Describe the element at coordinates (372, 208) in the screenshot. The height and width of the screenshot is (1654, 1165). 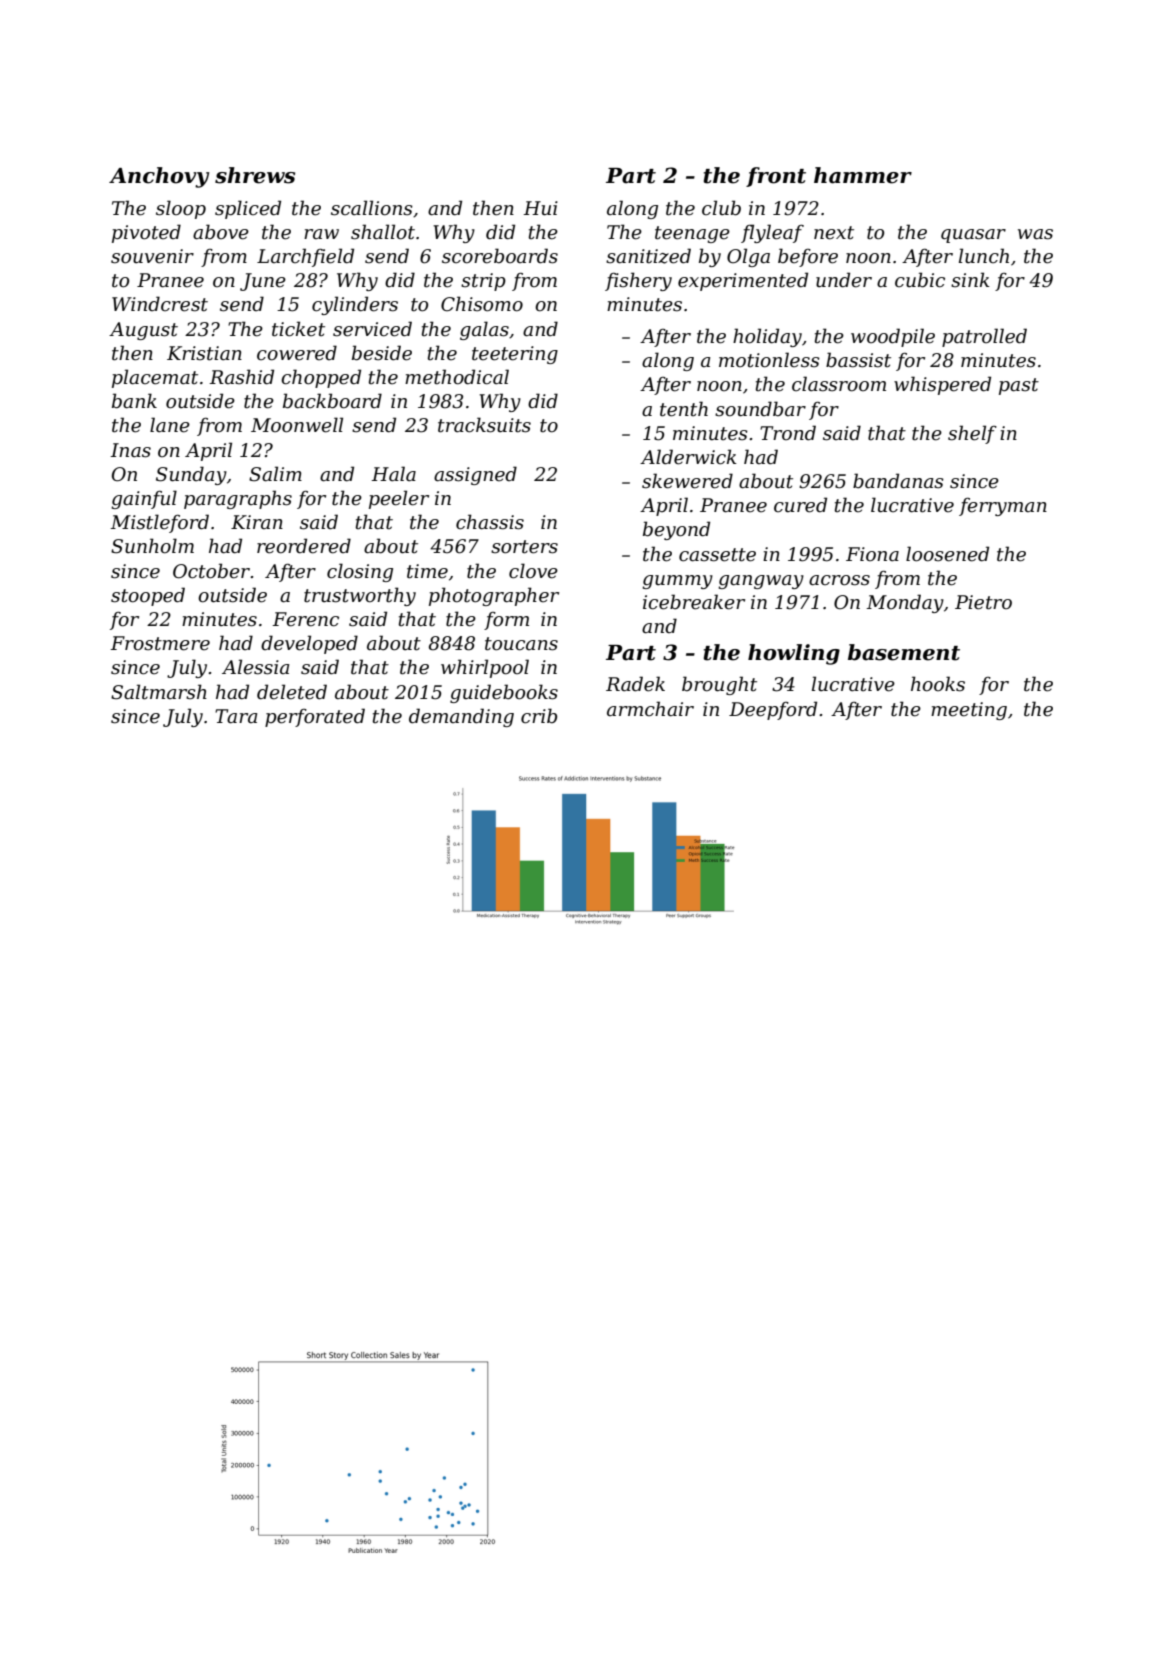
I see `scallions` at that location.
